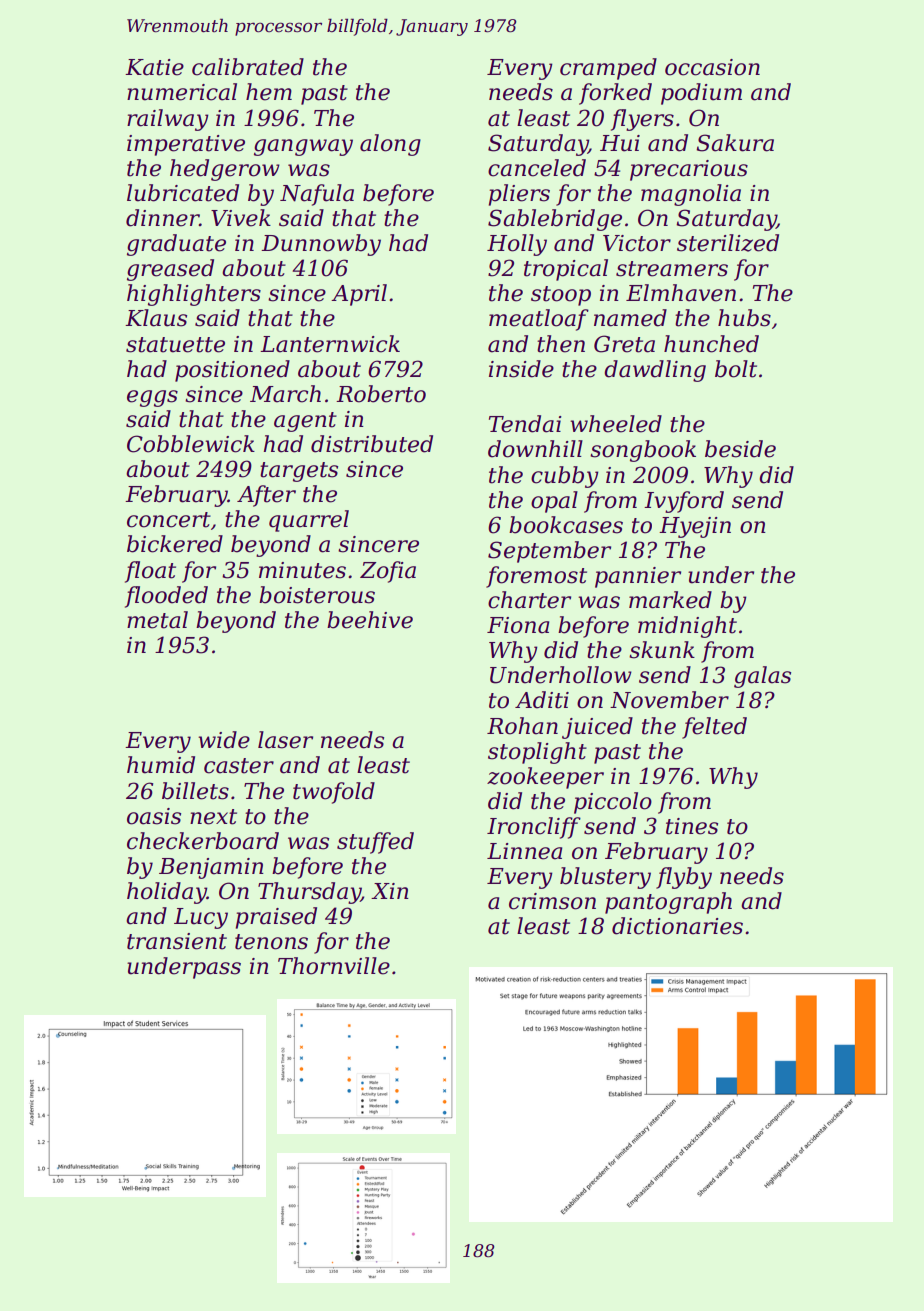 This document has width=924, height=1311. Describe the element at coordinates (248, 67) in the document. I see `calibrated` at that location.
